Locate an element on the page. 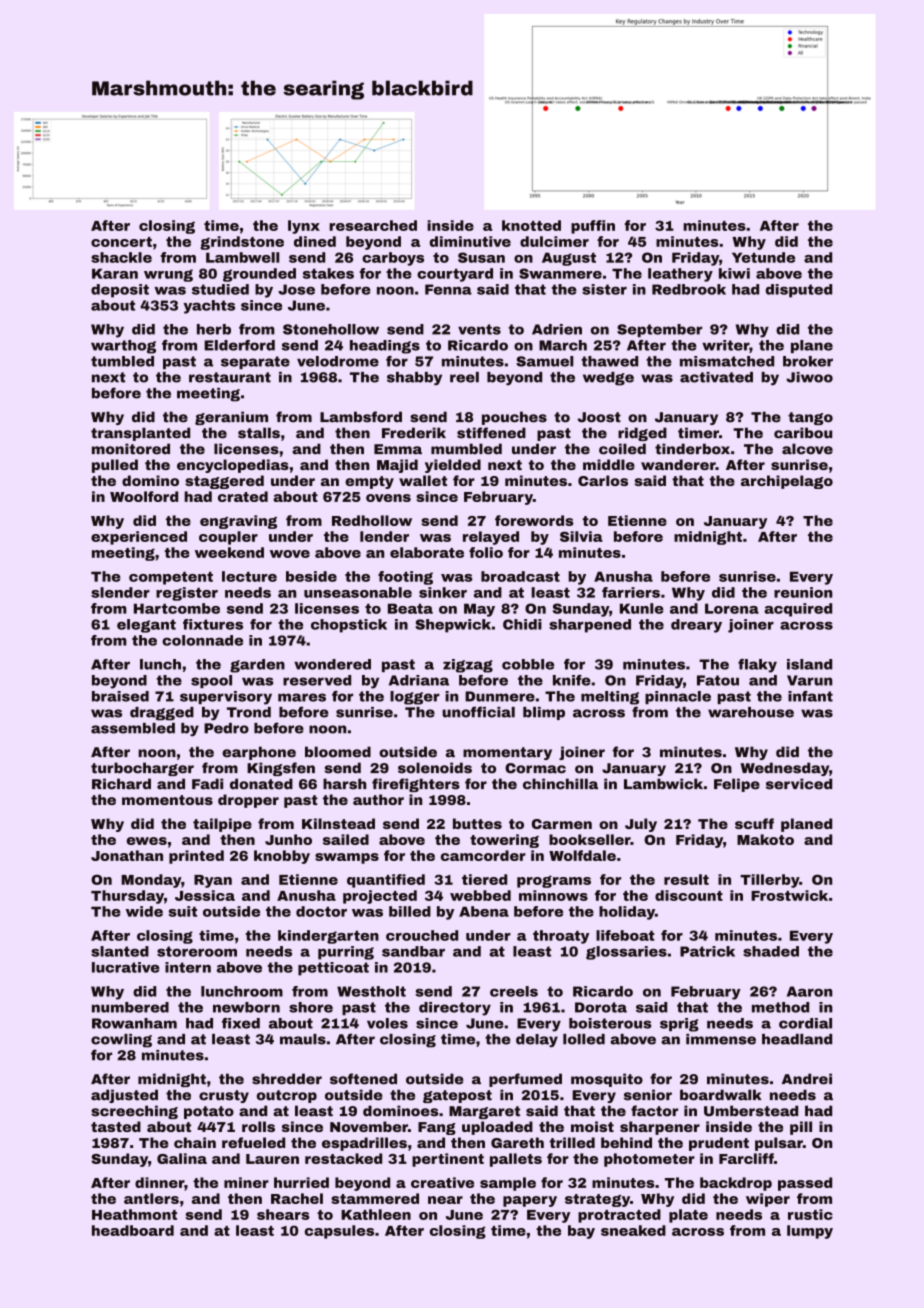 The height and width of the image is (1308, 924). shackle is located at coordinates (121, 257).
